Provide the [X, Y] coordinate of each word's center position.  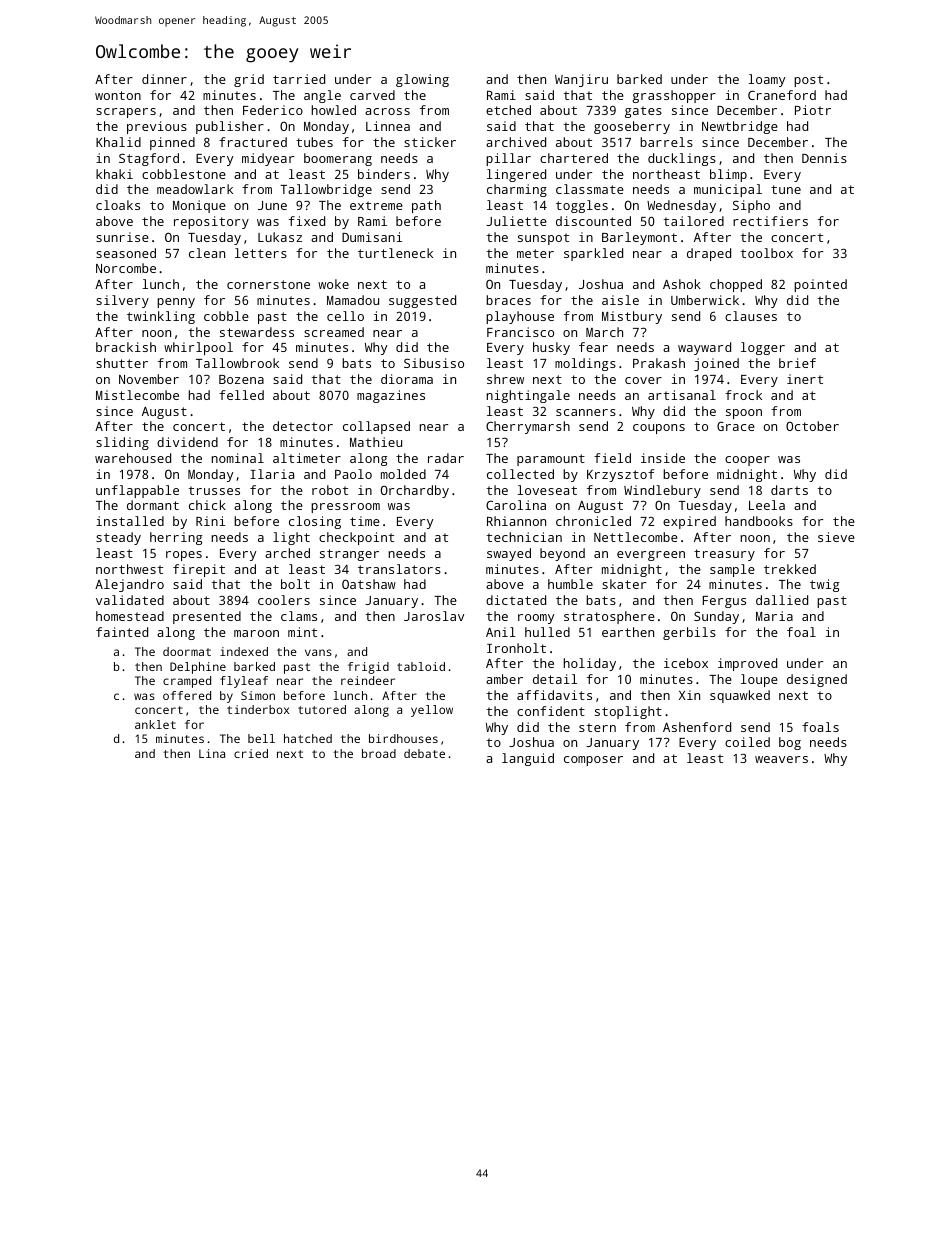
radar [446, 458]
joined [716, 364]
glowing [422, 80]
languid [528, 759]
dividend [187, 442]
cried [251, 753]
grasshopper [674, 96]
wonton [118, 95]
